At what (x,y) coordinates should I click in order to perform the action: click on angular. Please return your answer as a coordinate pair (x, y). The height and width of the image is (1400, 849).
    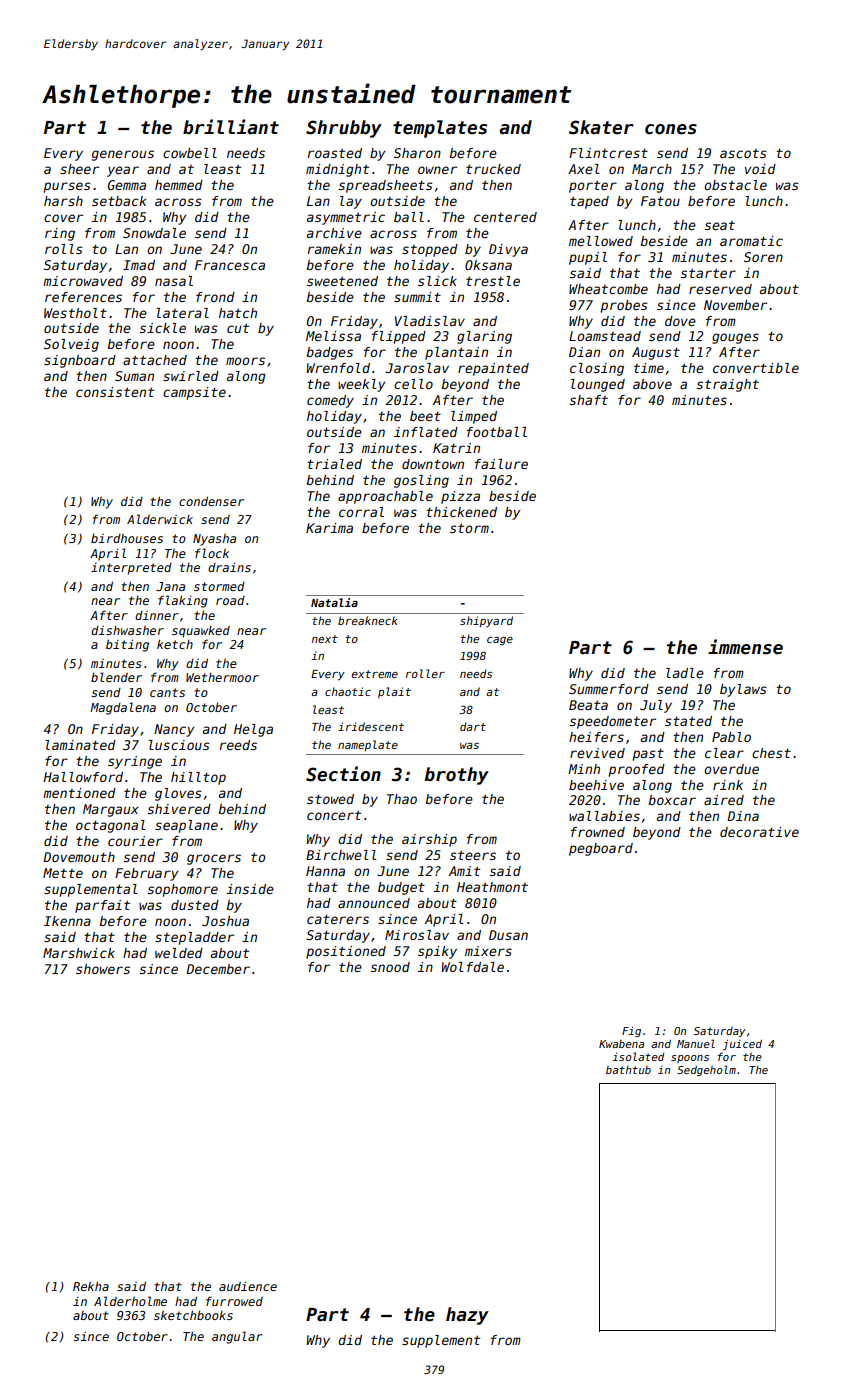
    Looking at the image, I should click on (237, 1337).
